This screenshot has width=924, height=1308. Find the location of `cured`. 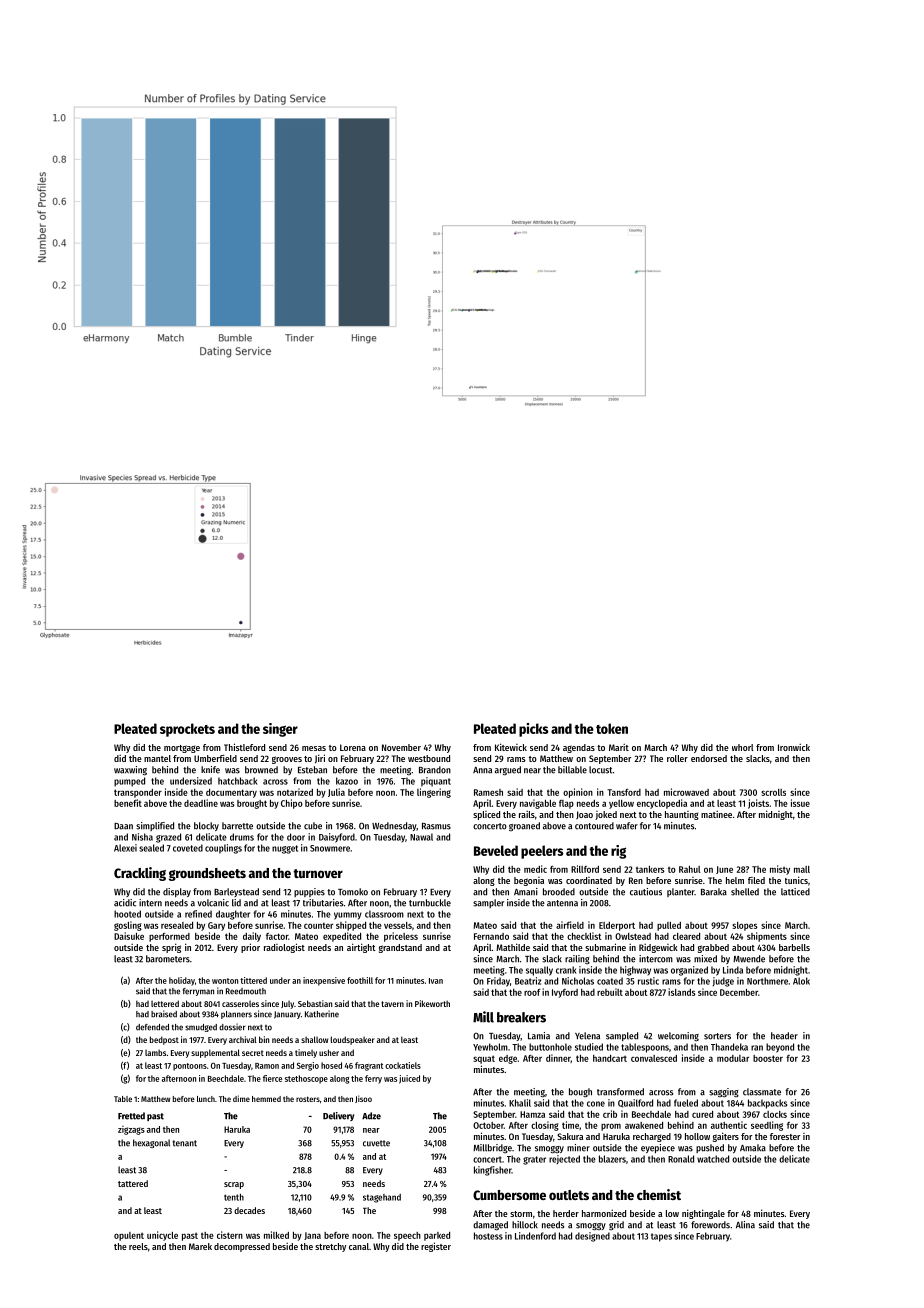

cured is located at coordinates (702, 1114).
